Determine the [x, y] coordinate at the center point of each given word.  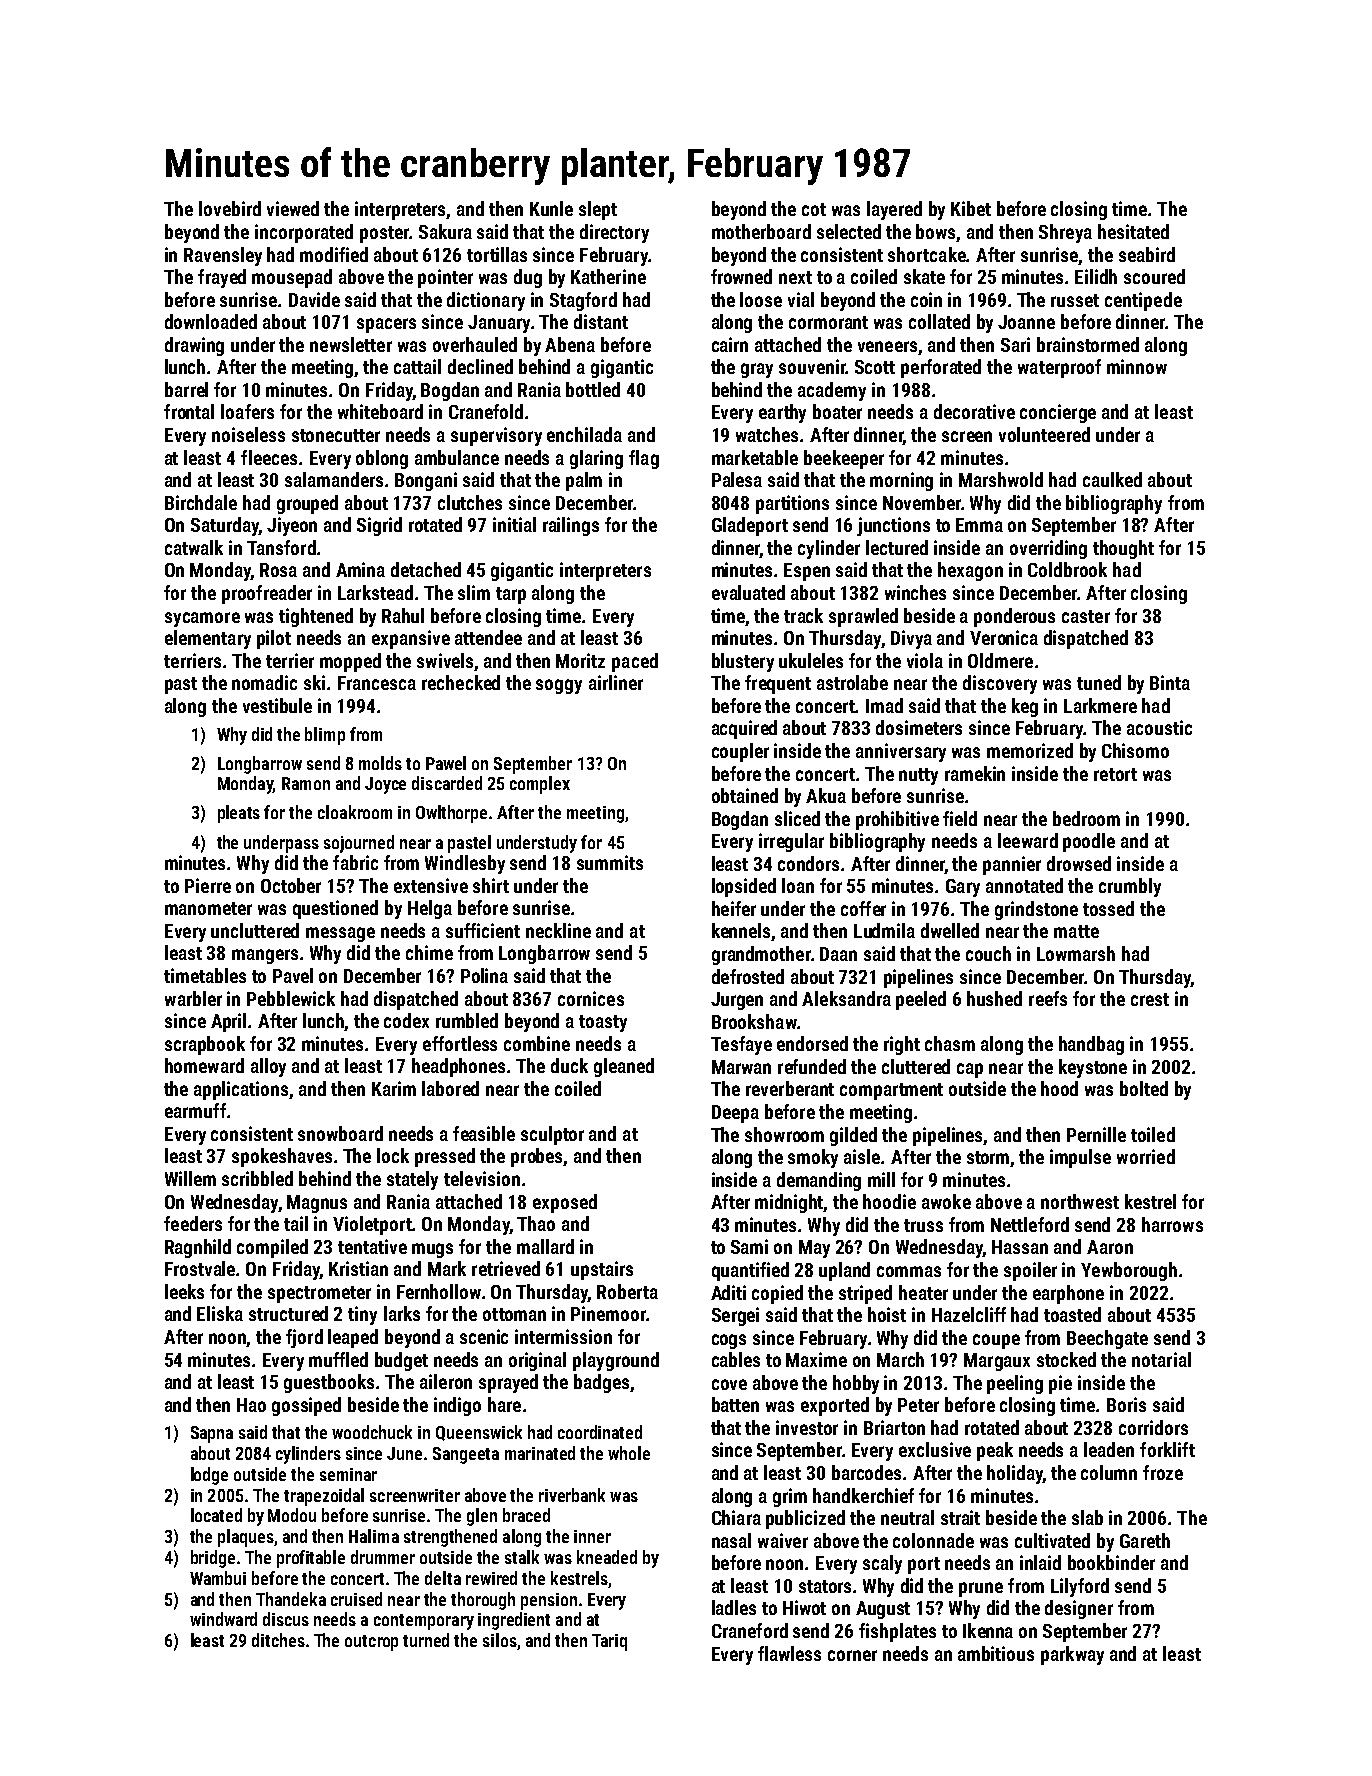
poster [384, 234]
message [340, 934]
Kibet [971, 208]
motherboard [761, 231]
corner [852, 1655]
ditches [278, 1640]
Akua [826, 795]
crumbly [1130, 887]
